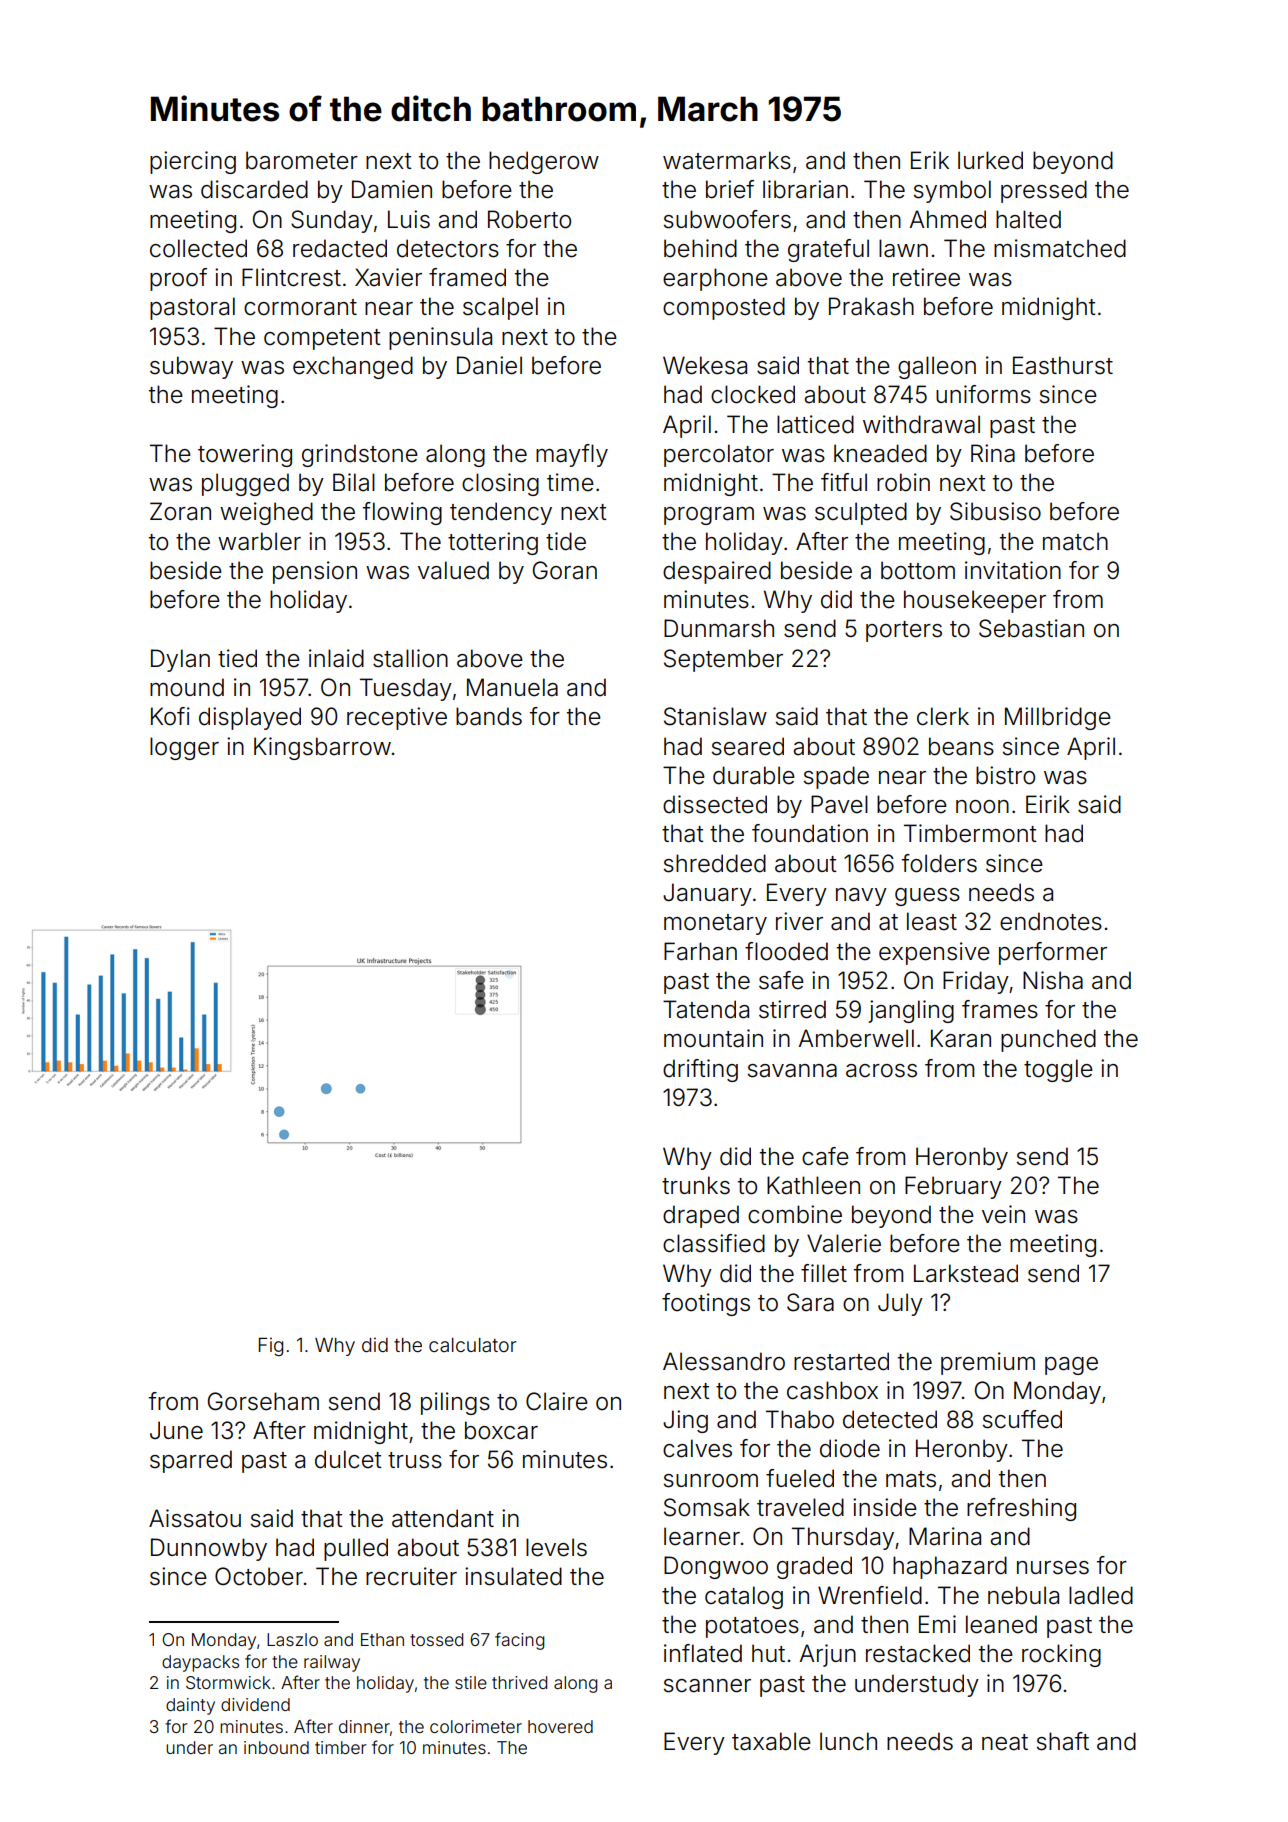 Image resolution: width=1288 pixels, height=1822 pixels. Describe the element at coordinates (697, 1448) in the screenshot. I see `calves` at that location.
